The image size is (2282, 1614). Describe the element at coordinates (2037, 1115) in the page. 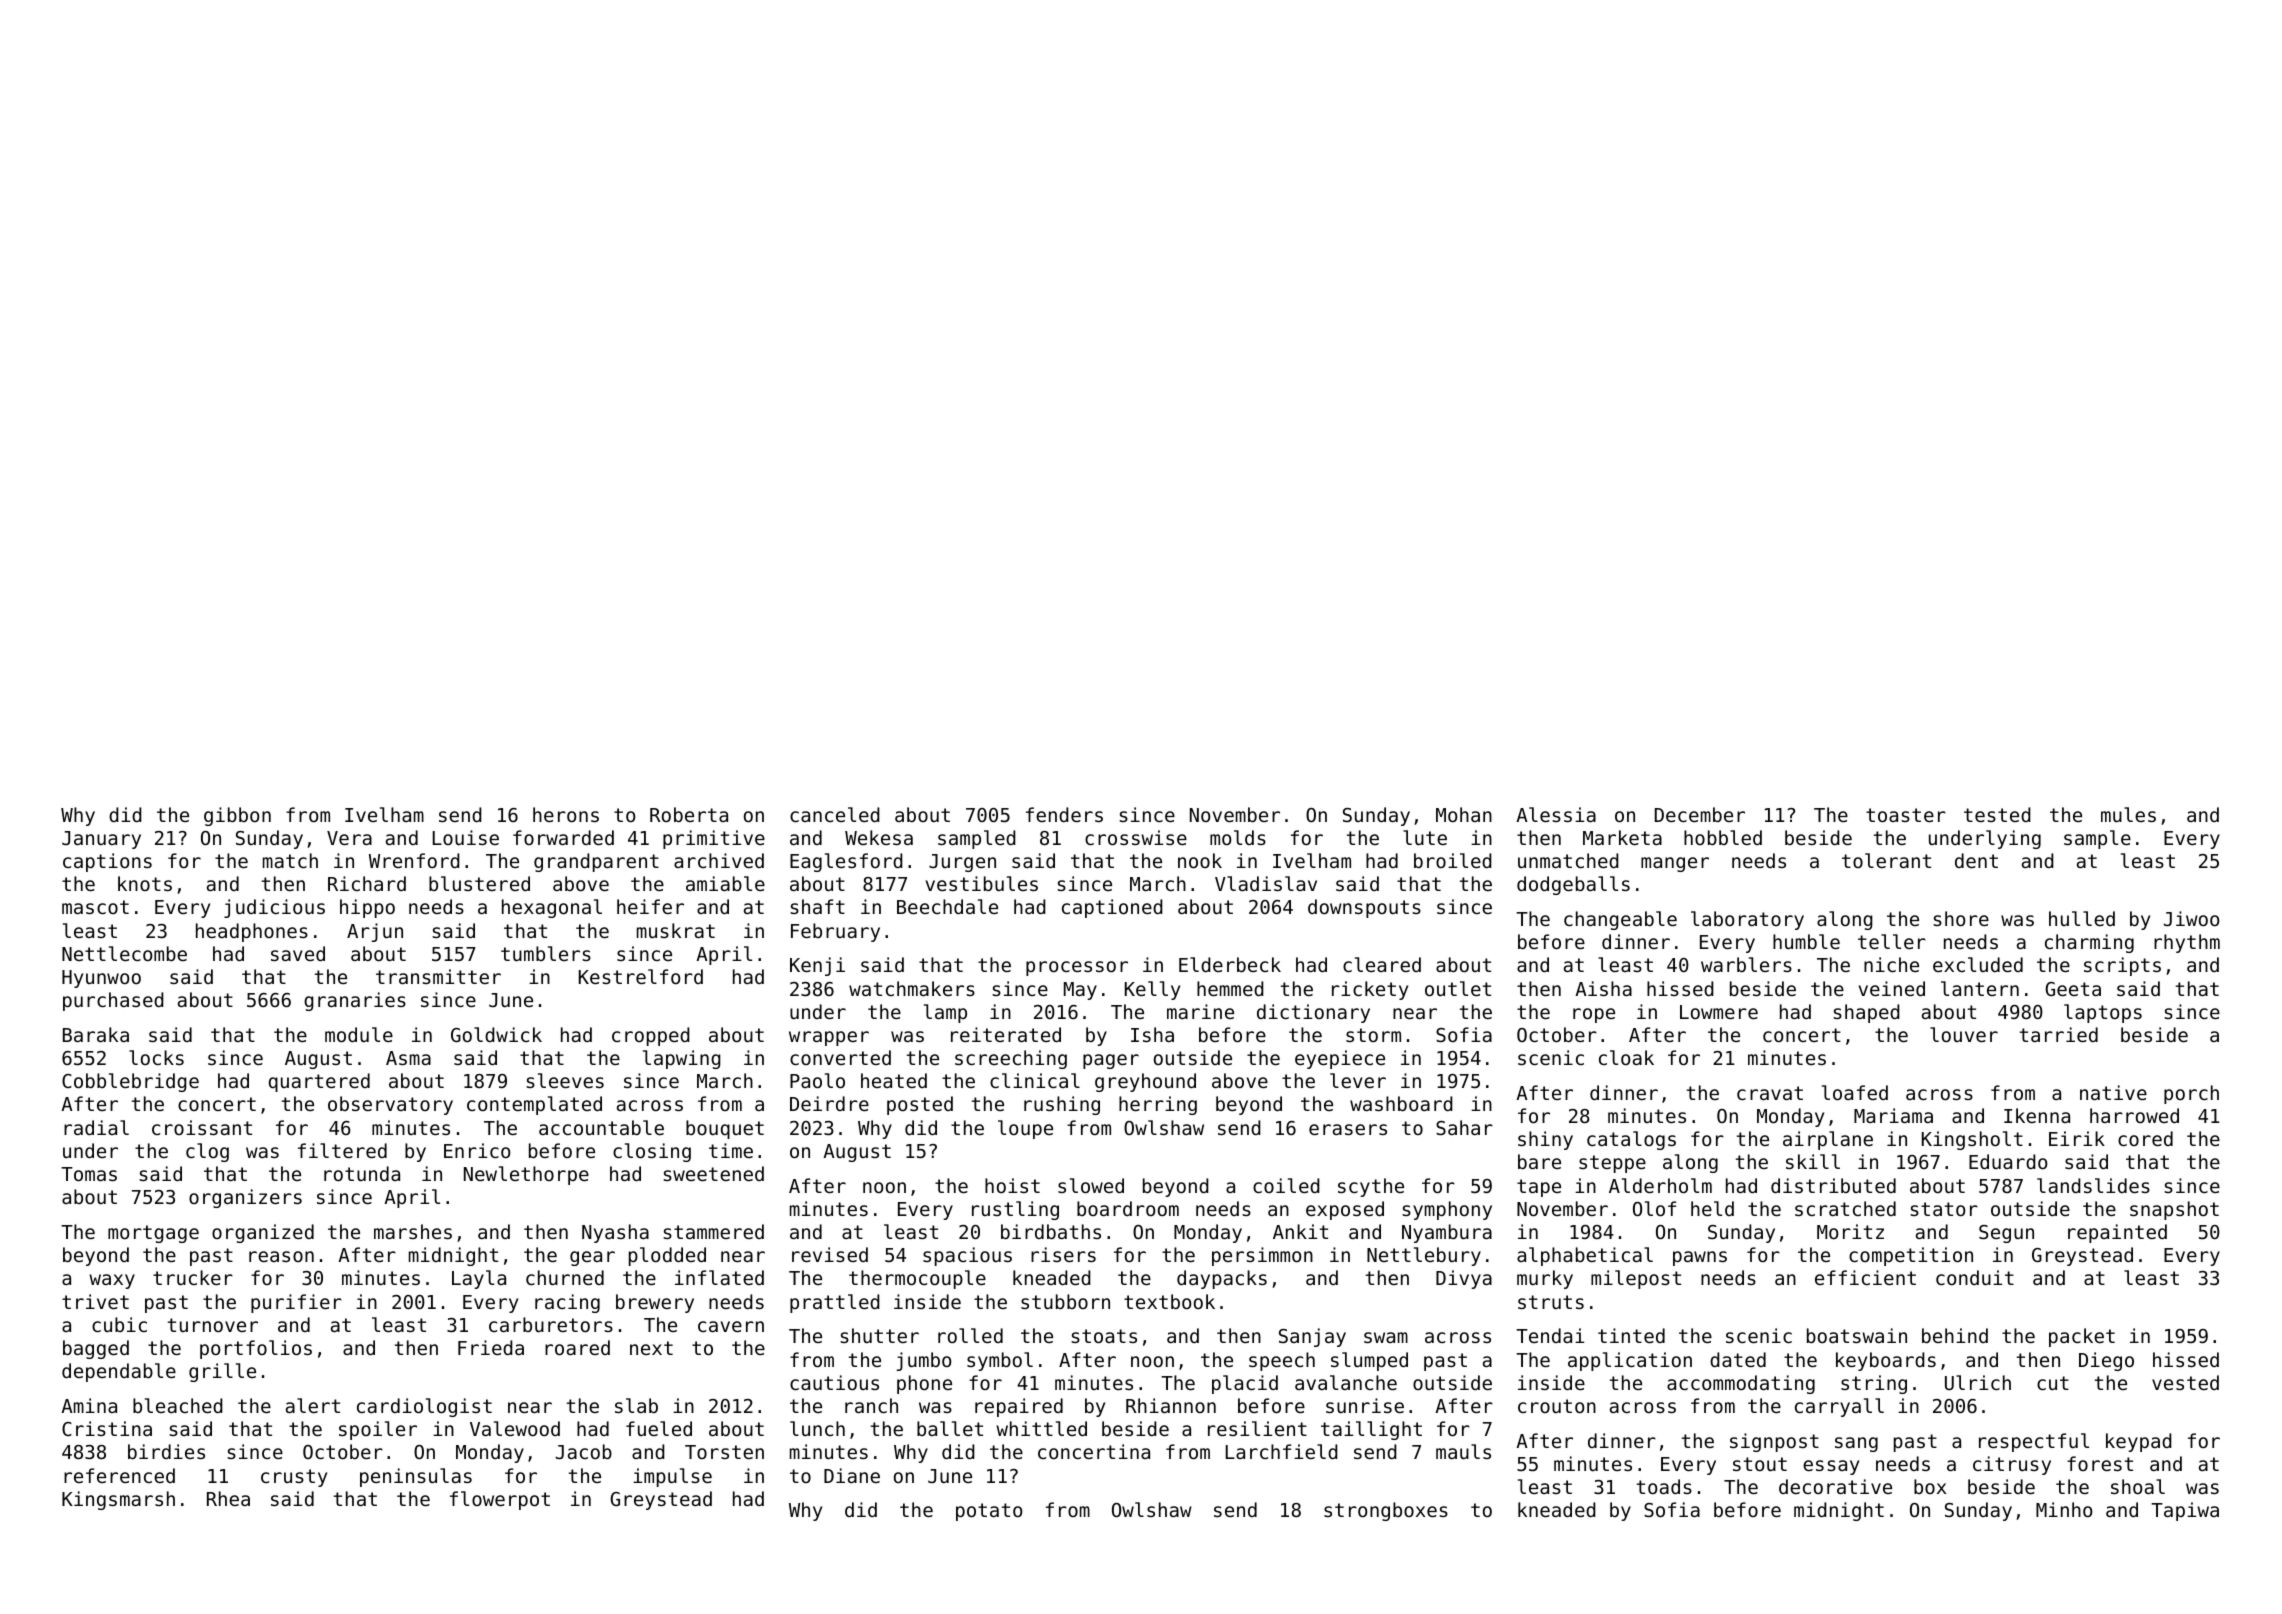

I see `Ikenna` at that location.
